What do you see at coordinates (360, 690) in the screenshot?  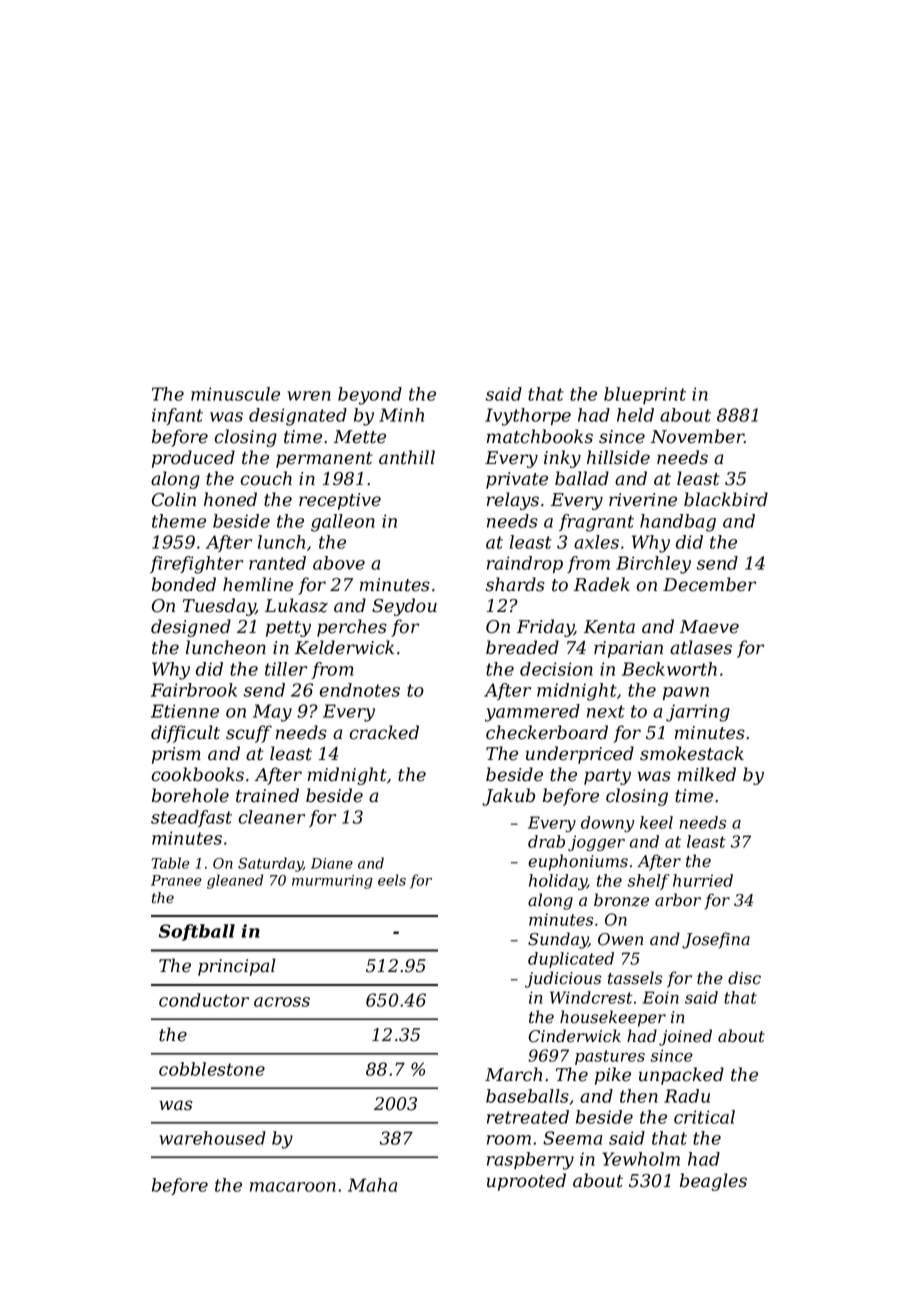 I see `endnotes` at bounding box center [360, 690].
